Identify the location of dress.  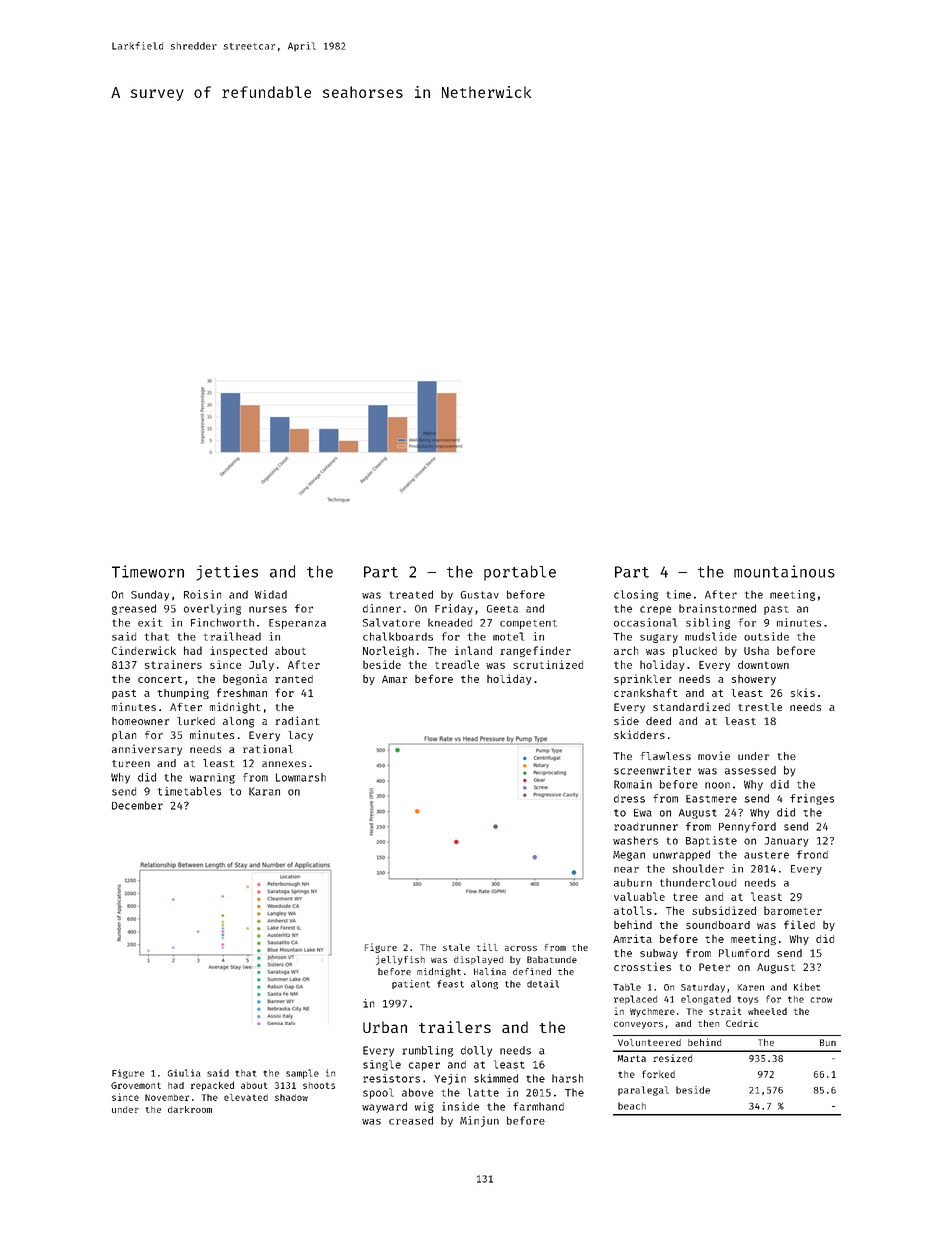
(629, 799).
